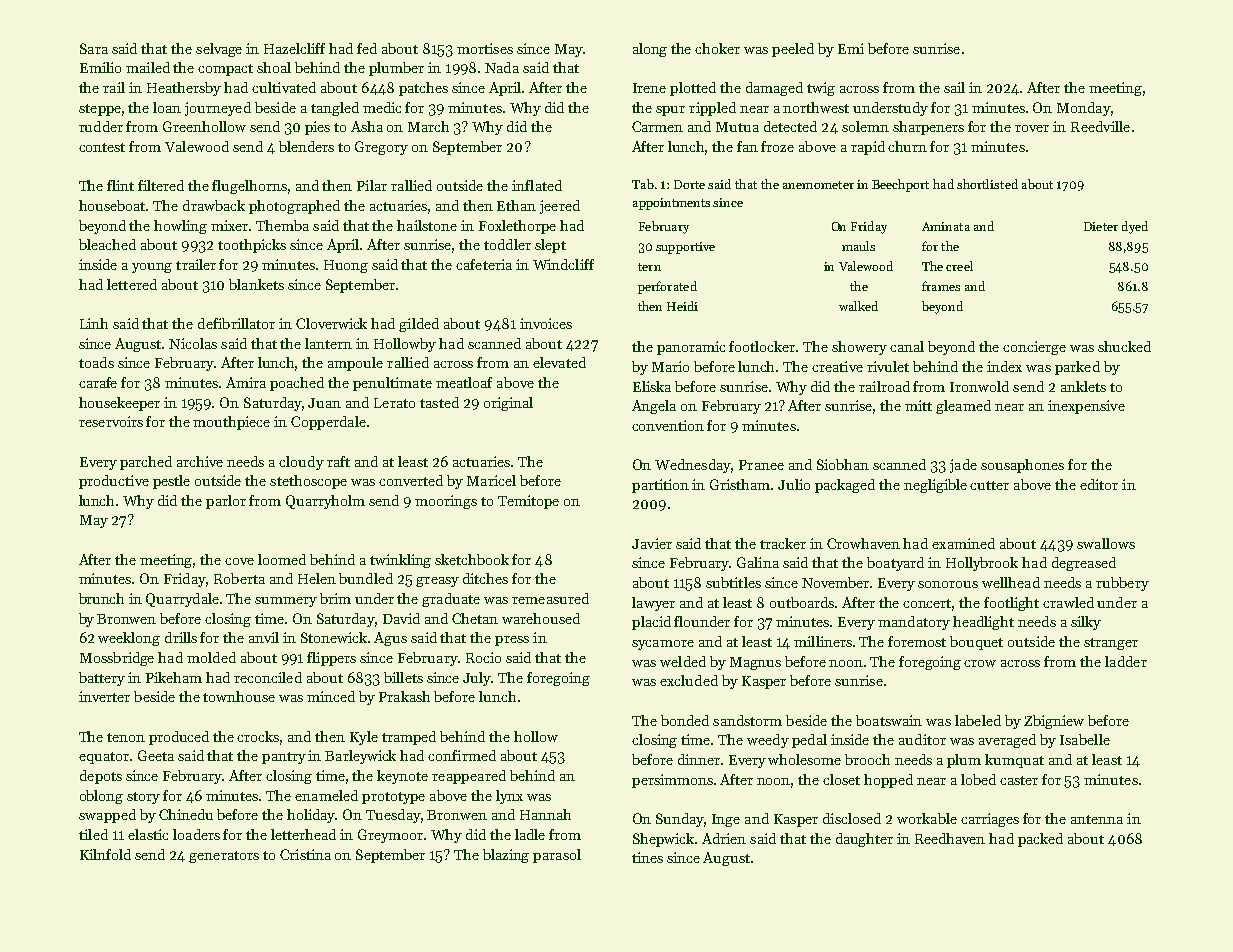 The height and width of the page is (952, 1233). What do you see at coordinates (762, 346) in the page?
I see `footlocker` at bounding box center [762, 346].
